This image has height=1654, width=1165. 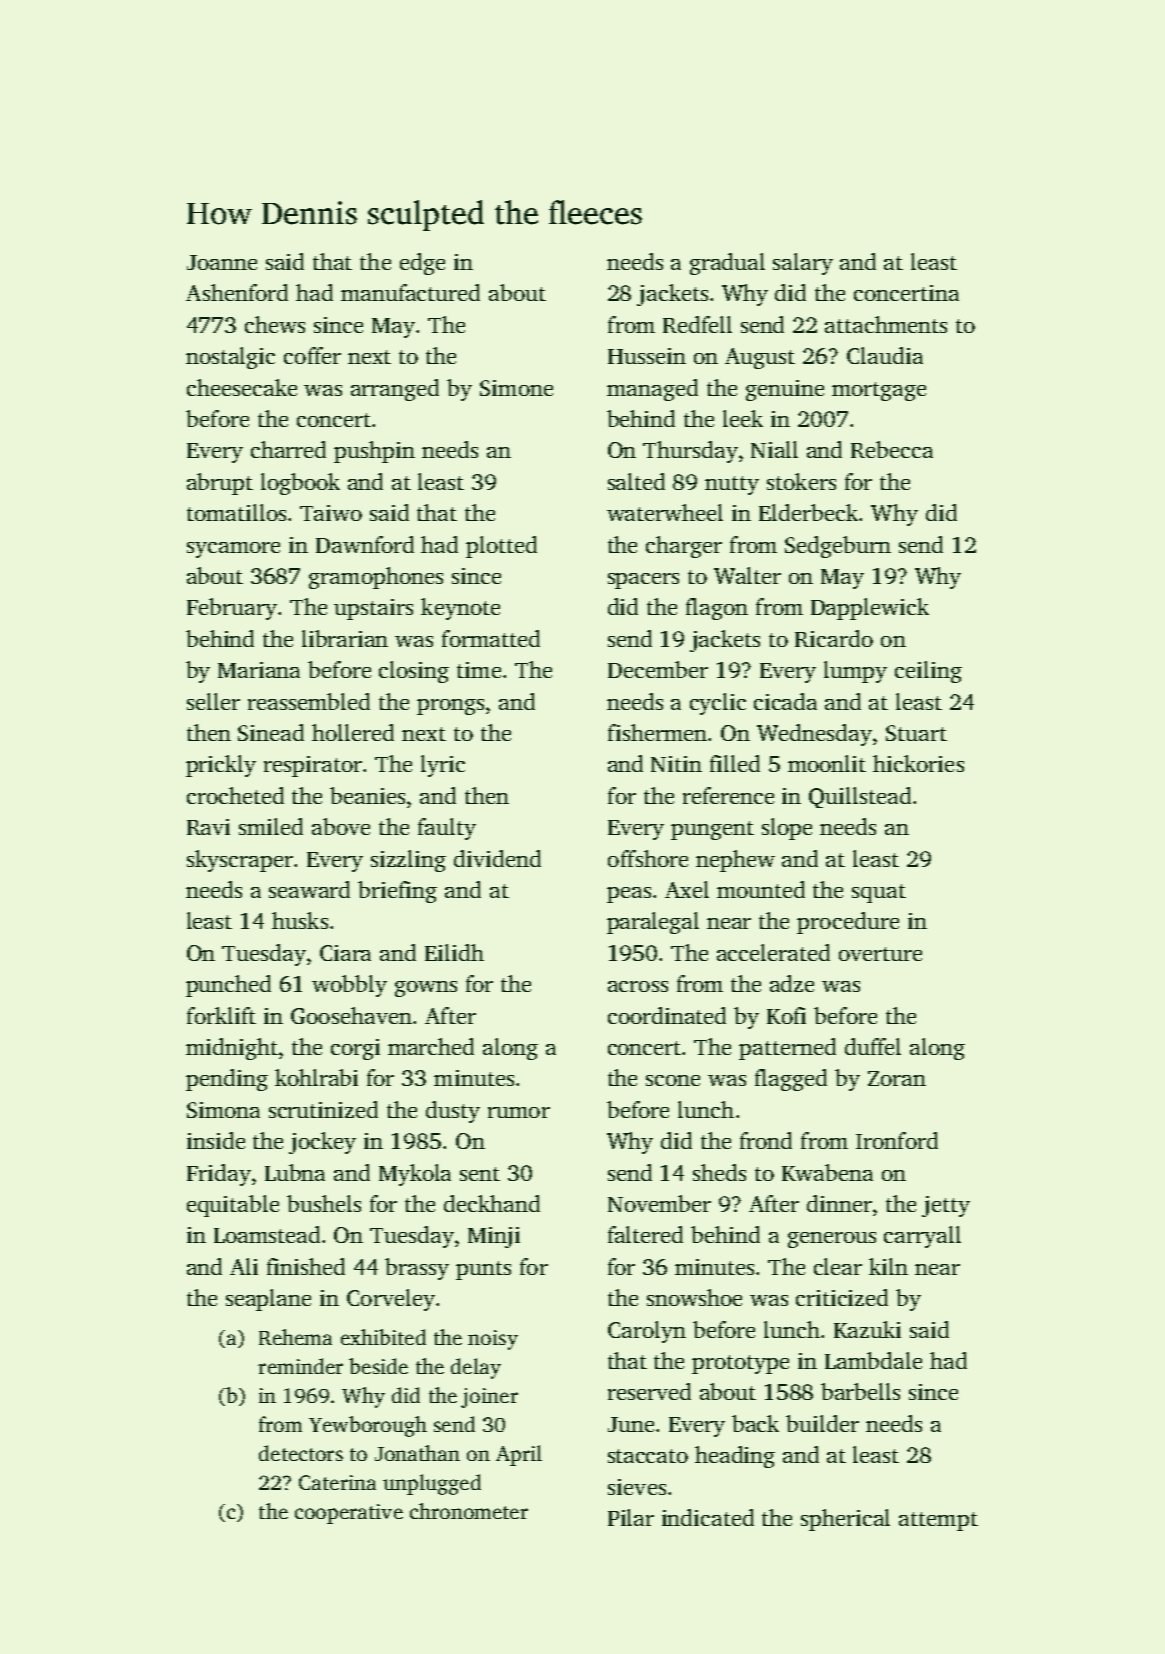 What do you see at coordinates (222, 262) in the image?
I see `Joanne` at bounding box center [222, 262].
